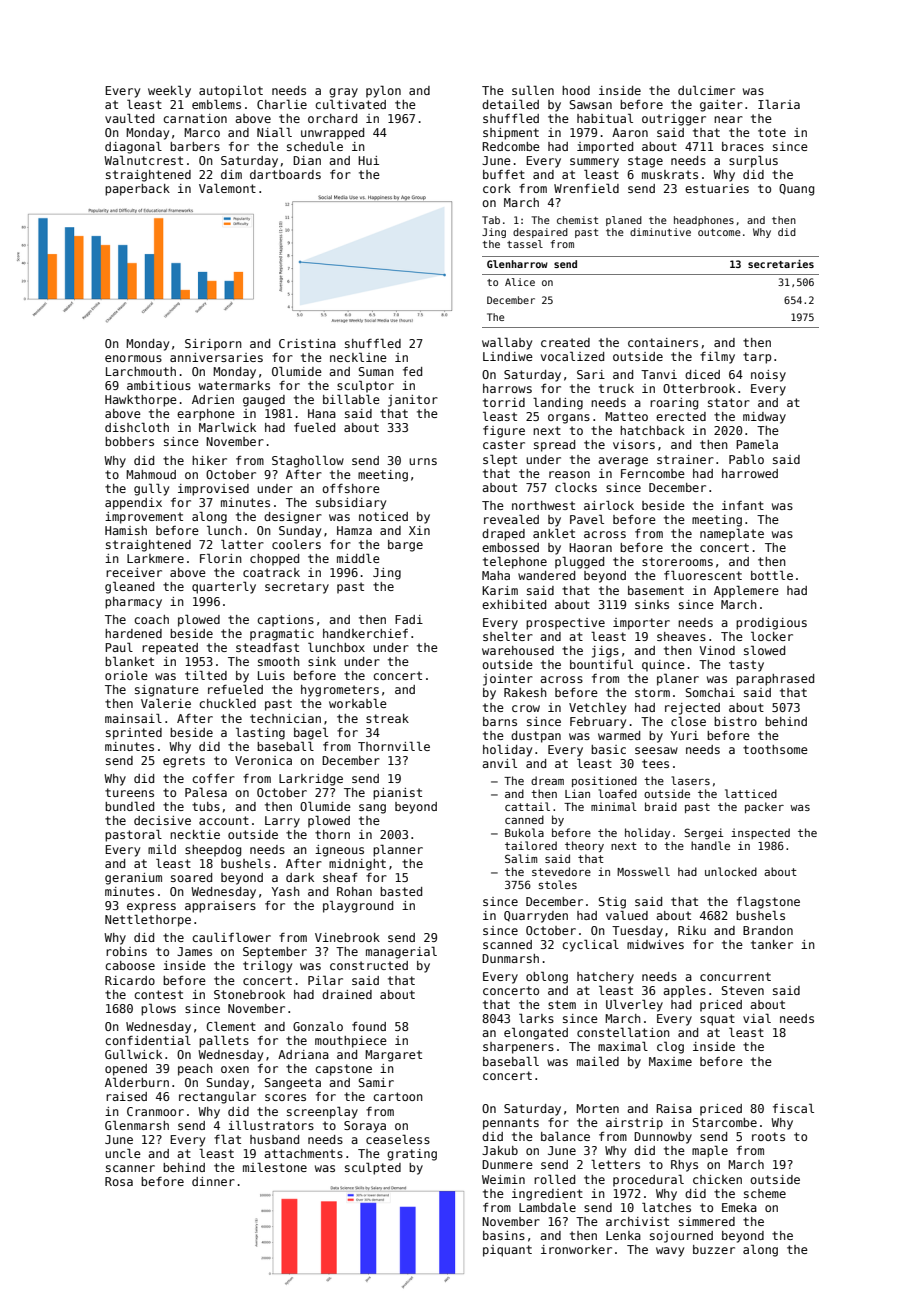  What do you see at coordinates (507, 344) in the screenshot?
I see `wallaby` at bounding box center [507, 344].
